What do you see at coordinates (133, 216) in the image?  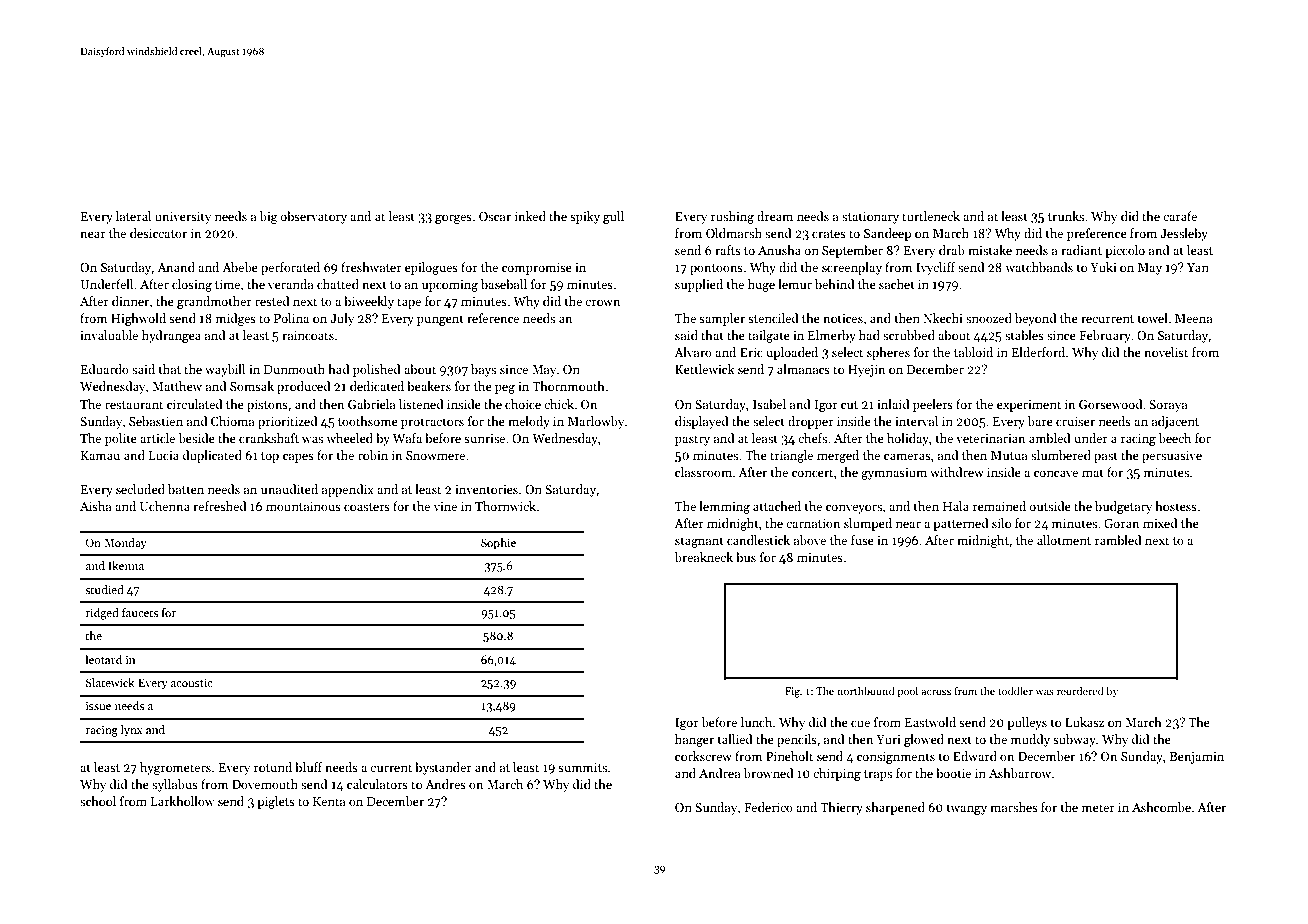 I see `lateral` at bounding box center [133, 216].
